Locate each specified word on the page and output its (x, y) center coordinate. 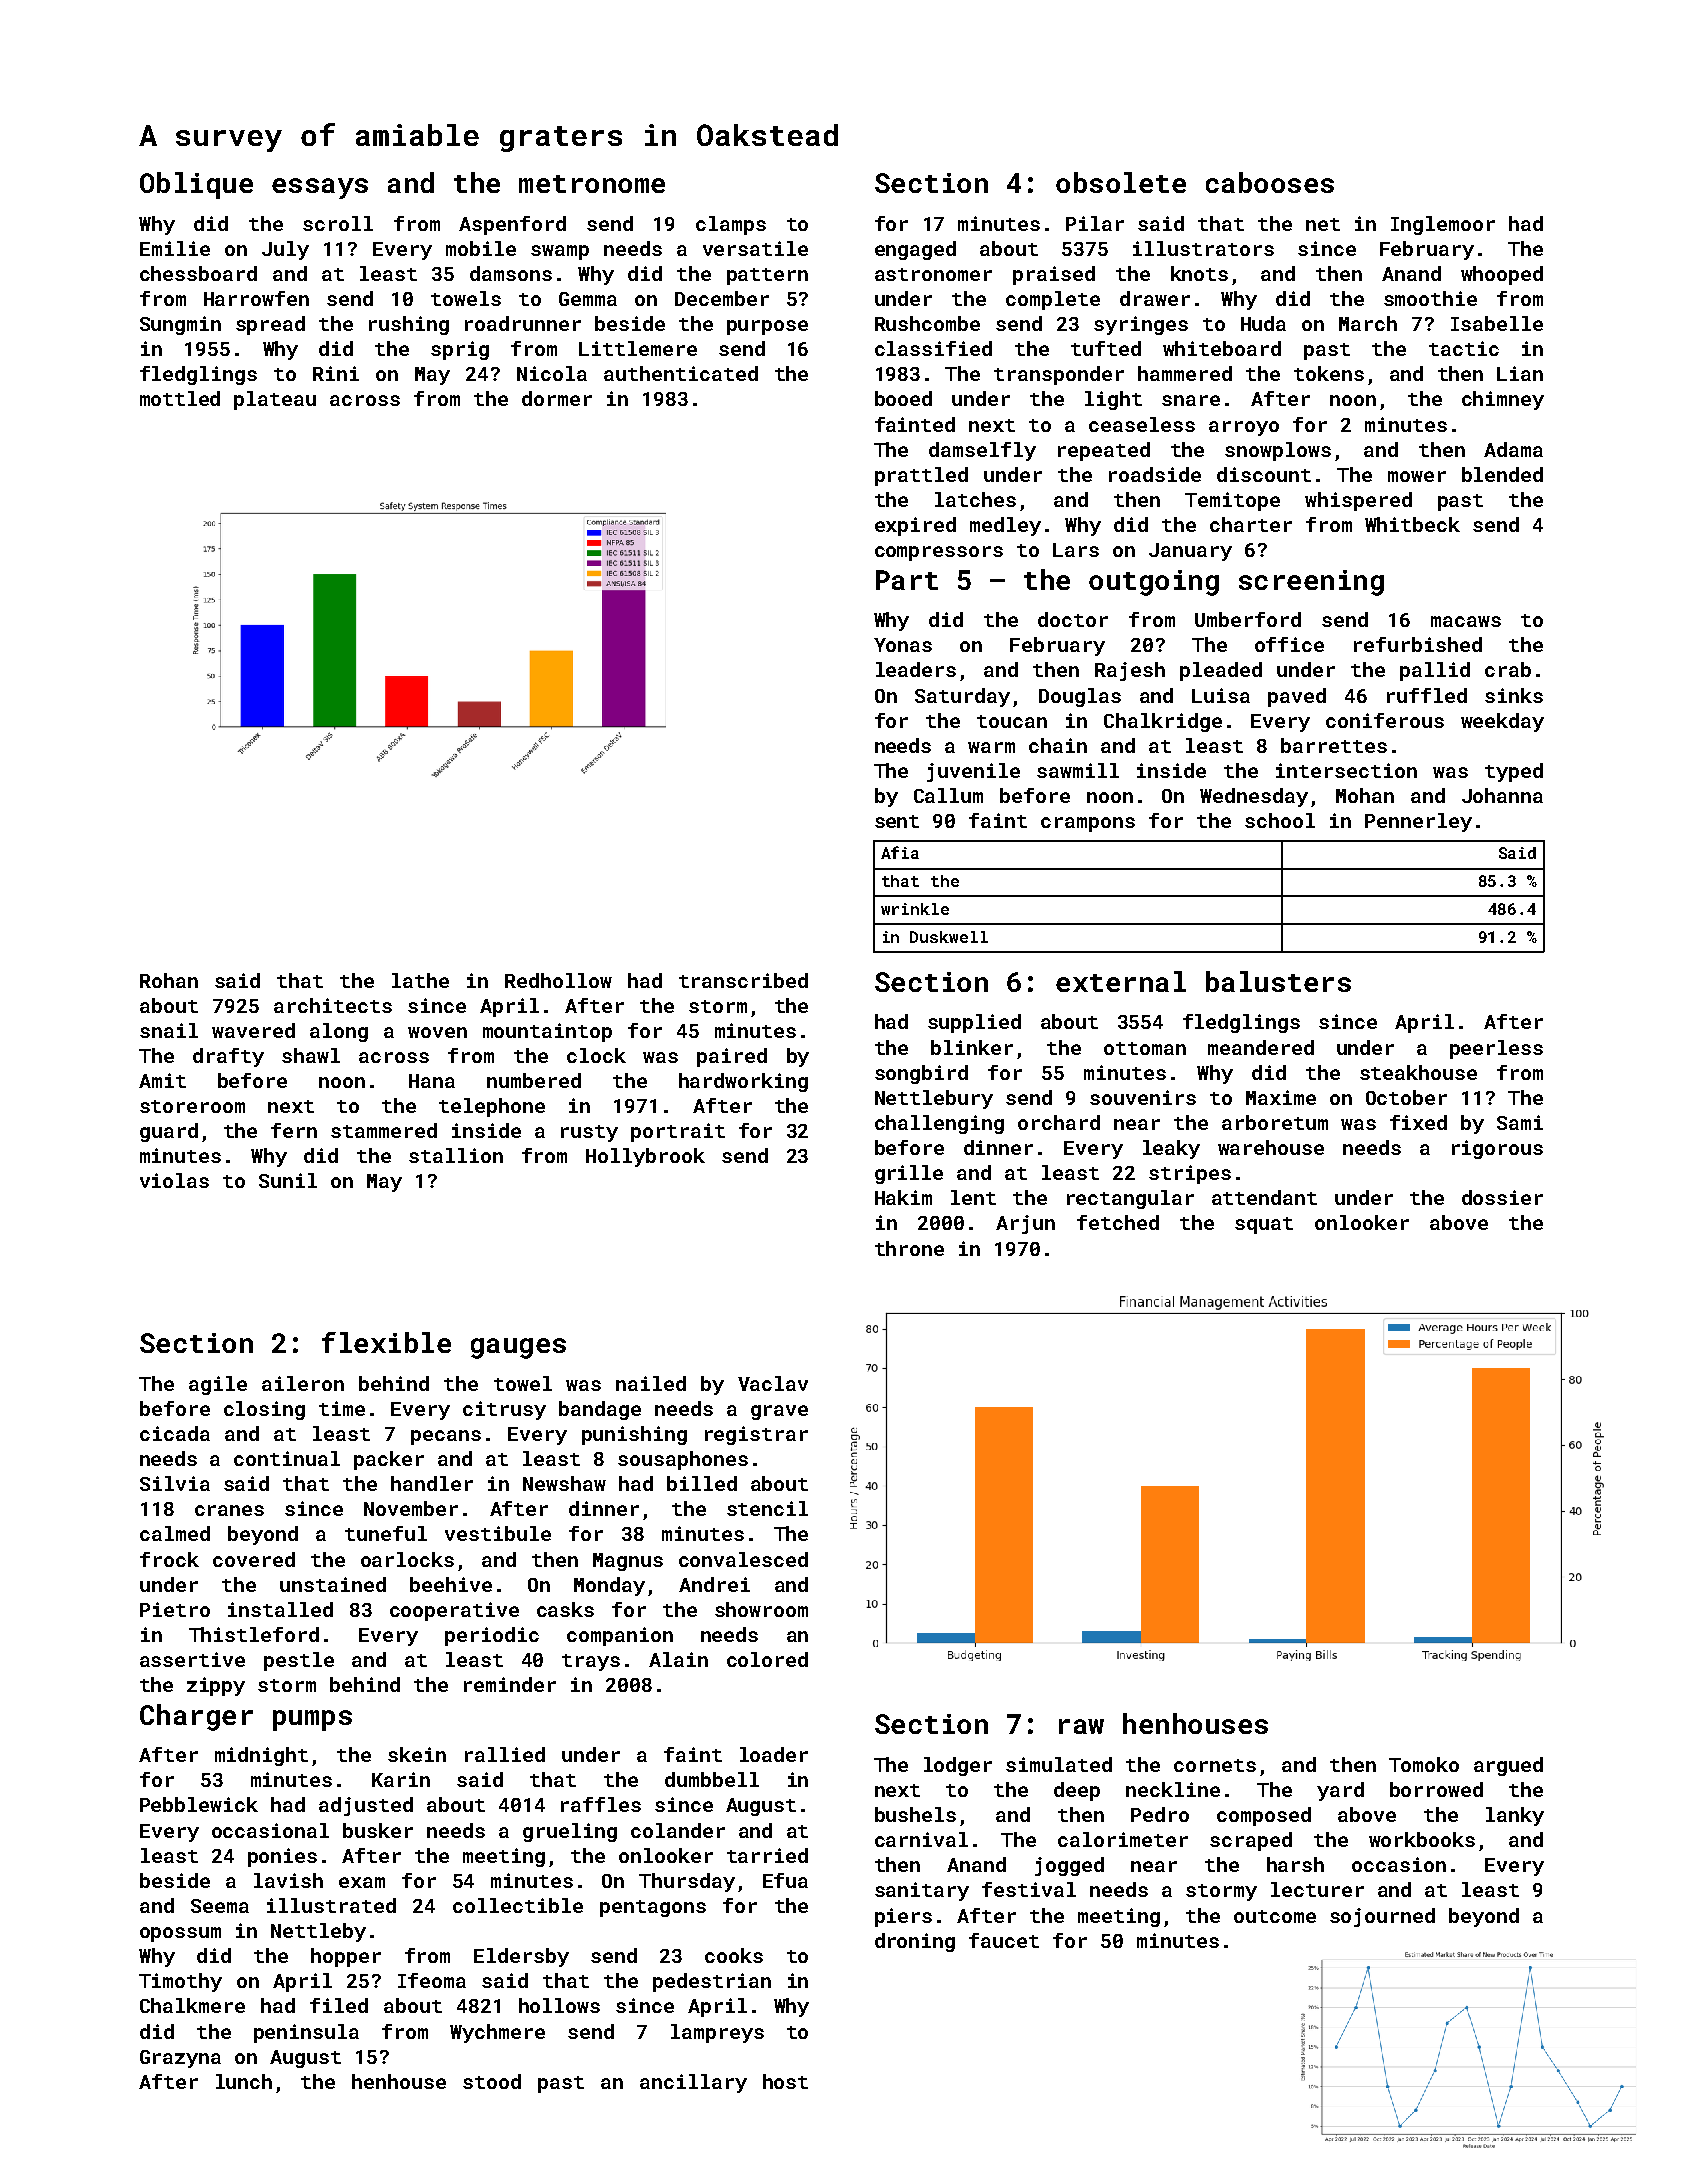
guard (169, 1132)
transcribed (743, 980)
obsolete (1121, 182)
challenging (939, 1124)
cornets (1215, 1765)
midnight (261, 1756)
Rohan (169, 980)
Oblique (196, 185)
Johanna (1502, 795)
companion (620, 1636)
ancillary (693, 2083)
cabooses (1270, 182)
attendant (1264, 1197)
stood (492, 2081)
